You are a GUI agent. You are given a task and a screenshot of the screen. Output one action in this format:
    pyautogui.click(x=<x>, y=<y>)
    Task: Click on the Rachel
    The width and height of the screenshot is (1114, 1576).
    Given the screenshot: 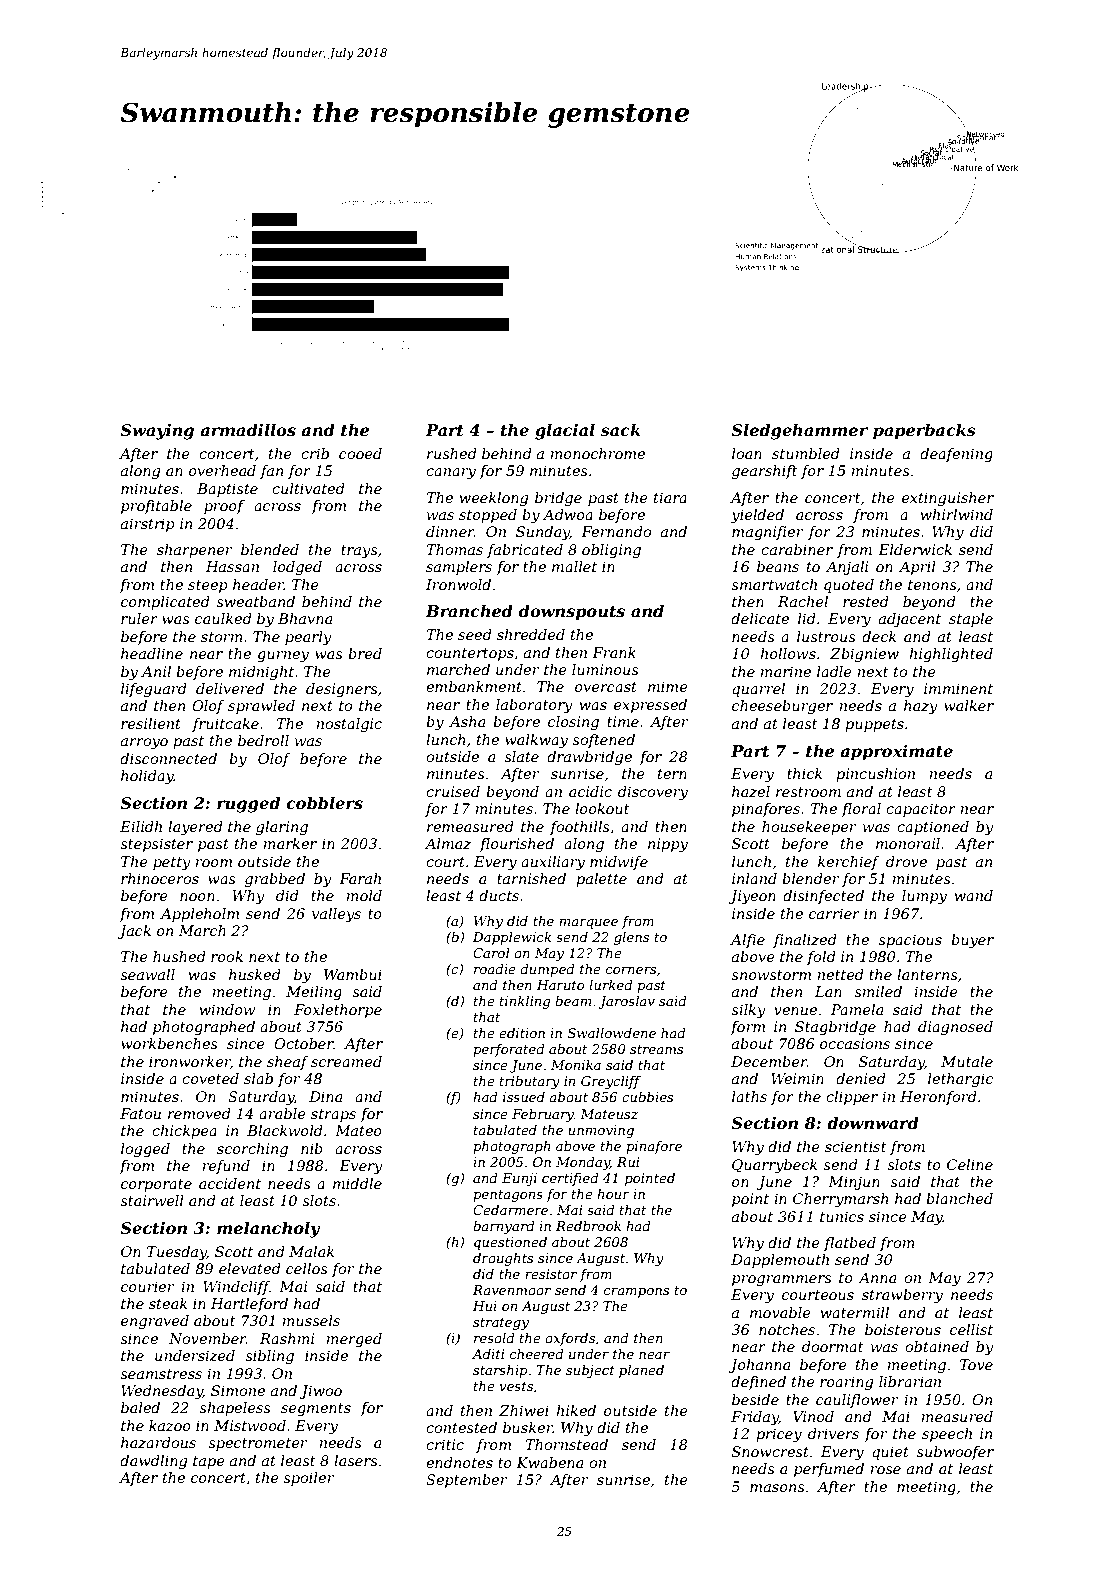 What is the action you would take?
    pyautogui.click(x=803, y=601)
